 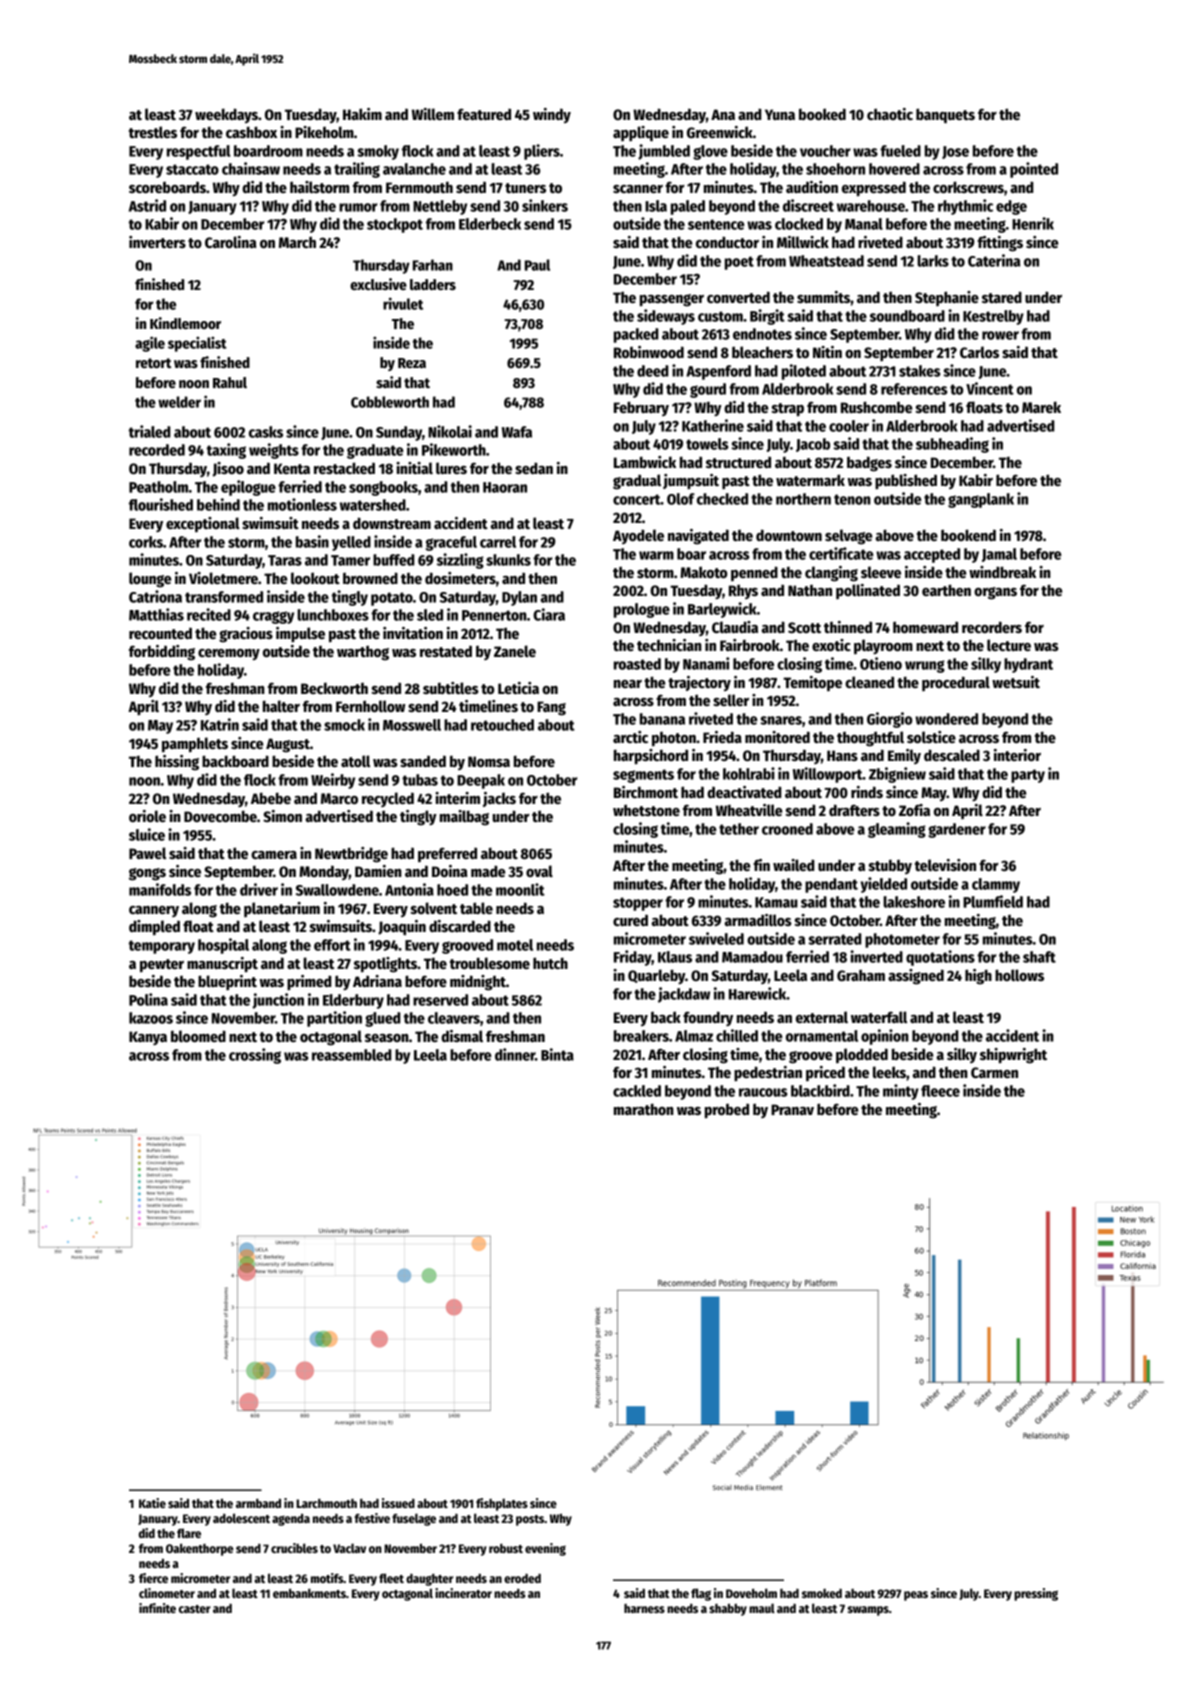 I want to click on armadillos, so click(x=758, y=920).
